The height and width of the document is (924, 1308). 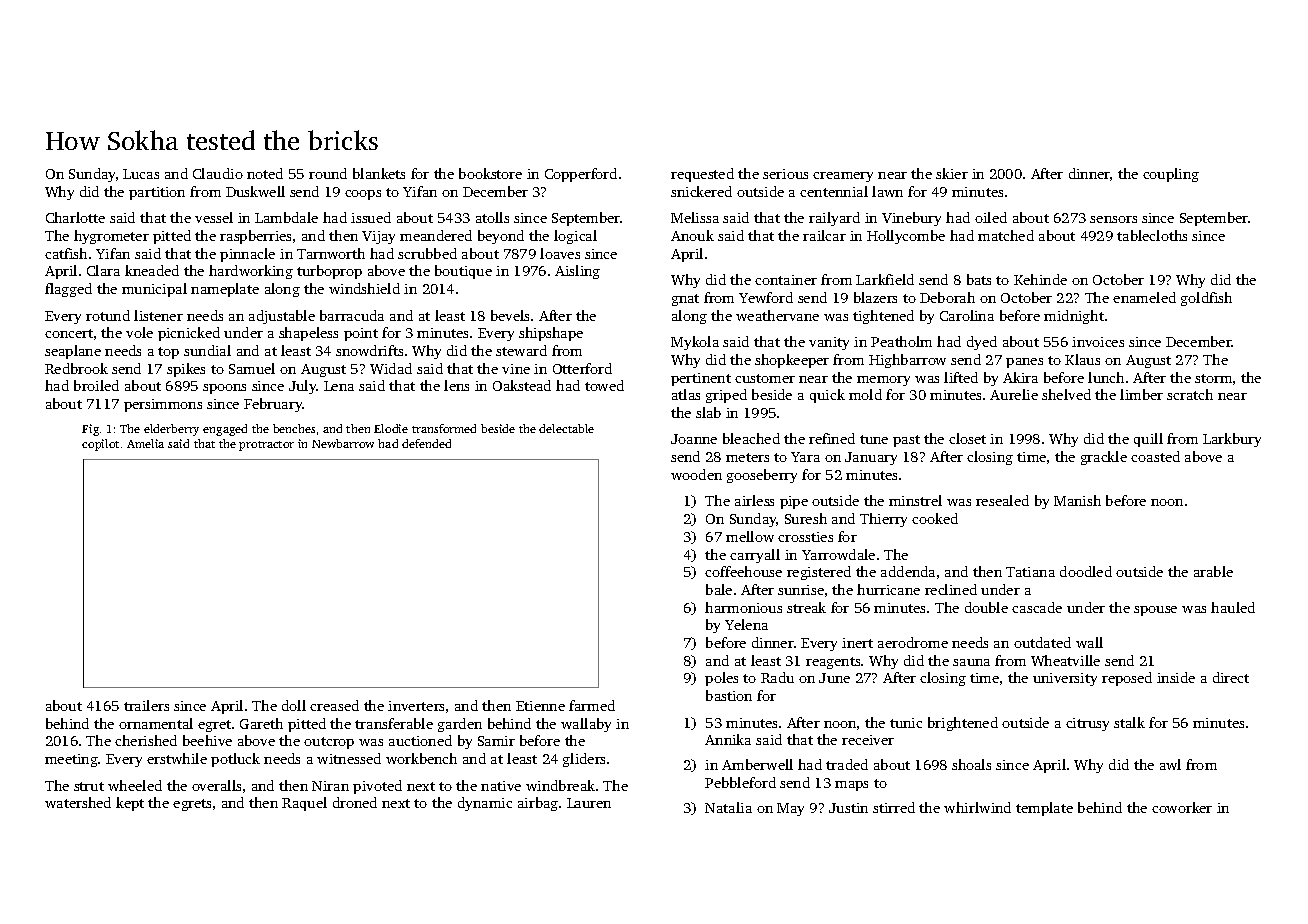 What do you see at coordinates (1233, 607) in the document?
I see `hauled` at bounding box center [1233, 607].
